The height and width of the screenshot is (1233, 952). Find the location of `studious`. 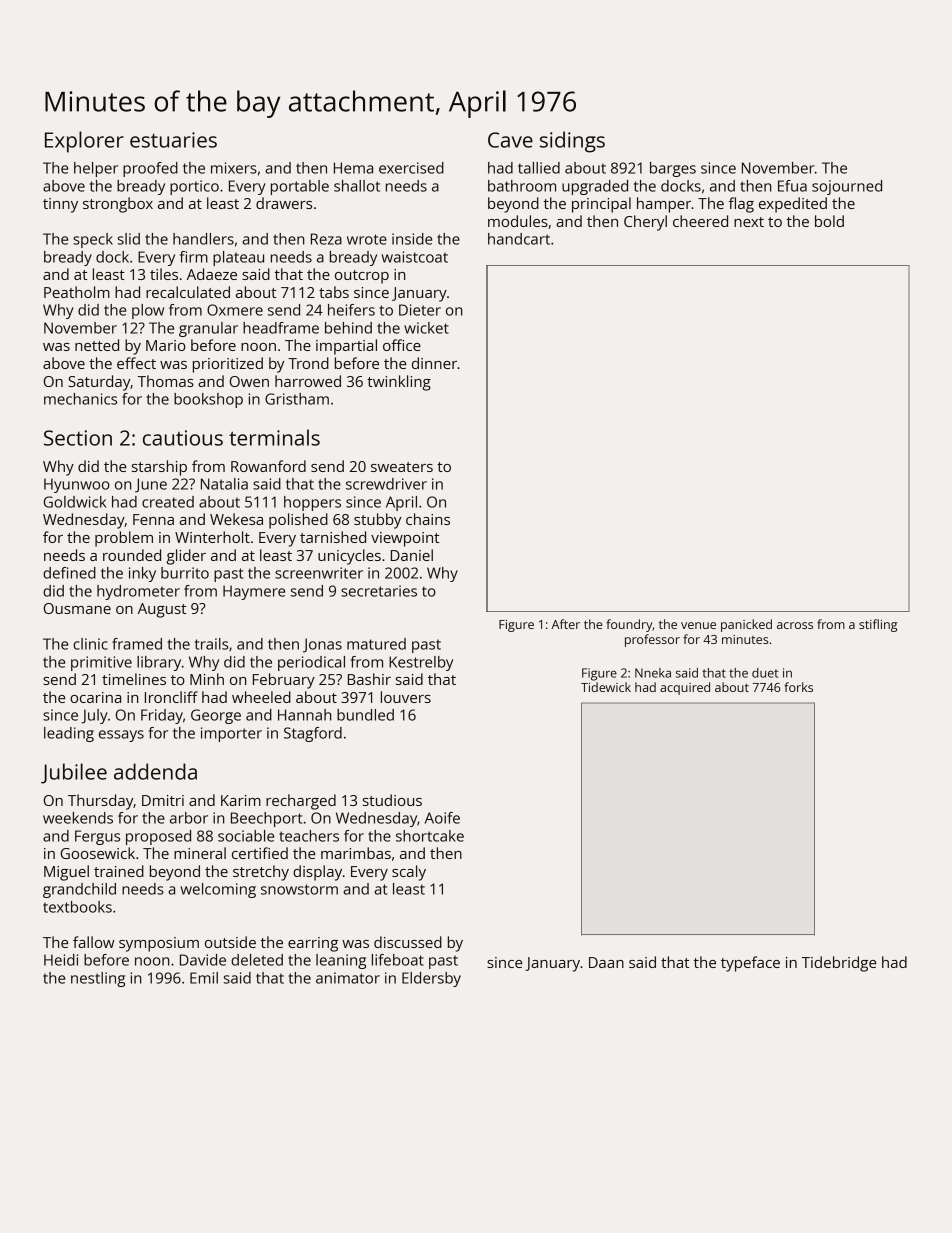

studious is located at coordinates (392, 800).
